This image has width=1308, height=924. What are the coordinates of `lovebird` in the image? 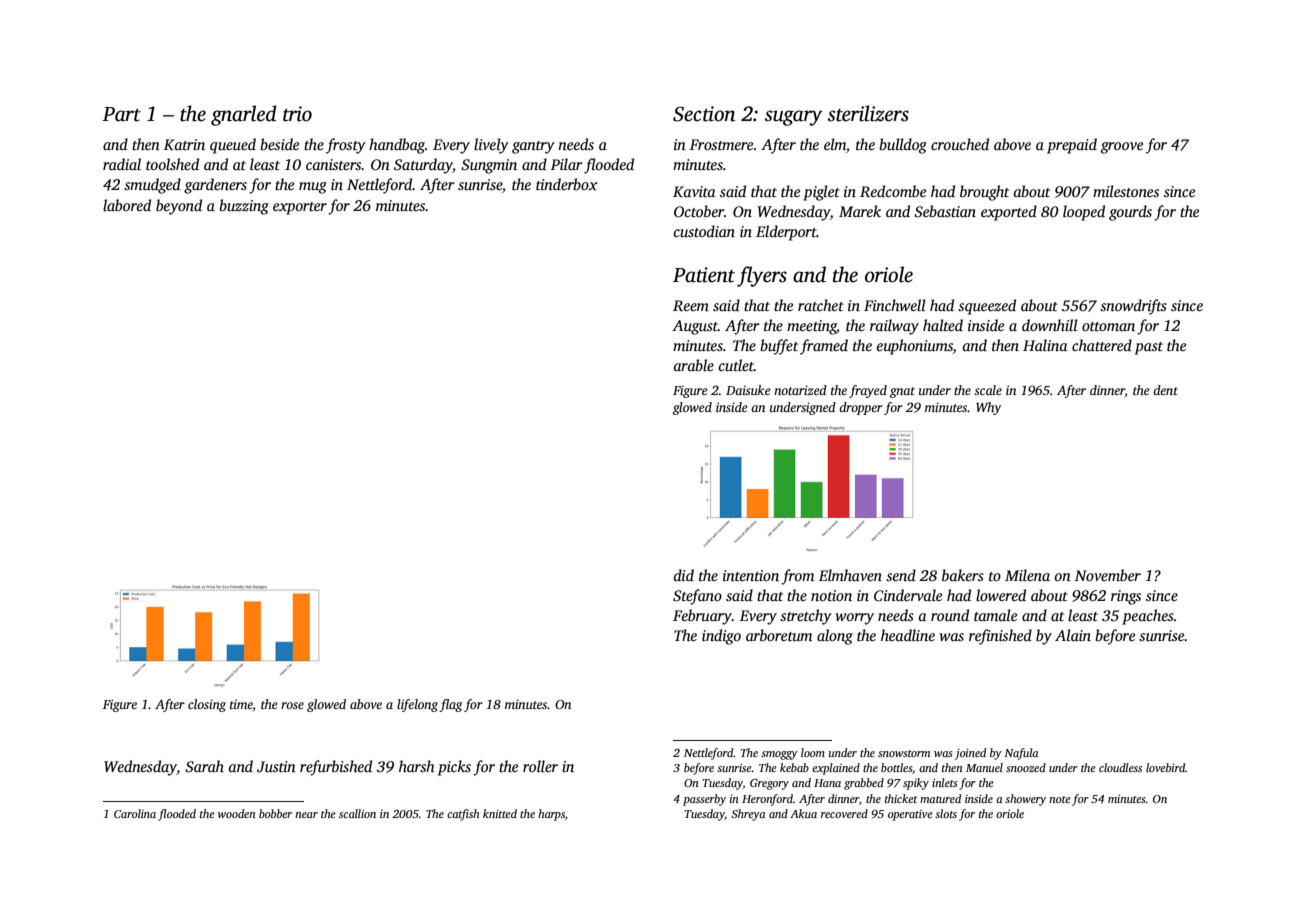 It's located at (1165, 767).
